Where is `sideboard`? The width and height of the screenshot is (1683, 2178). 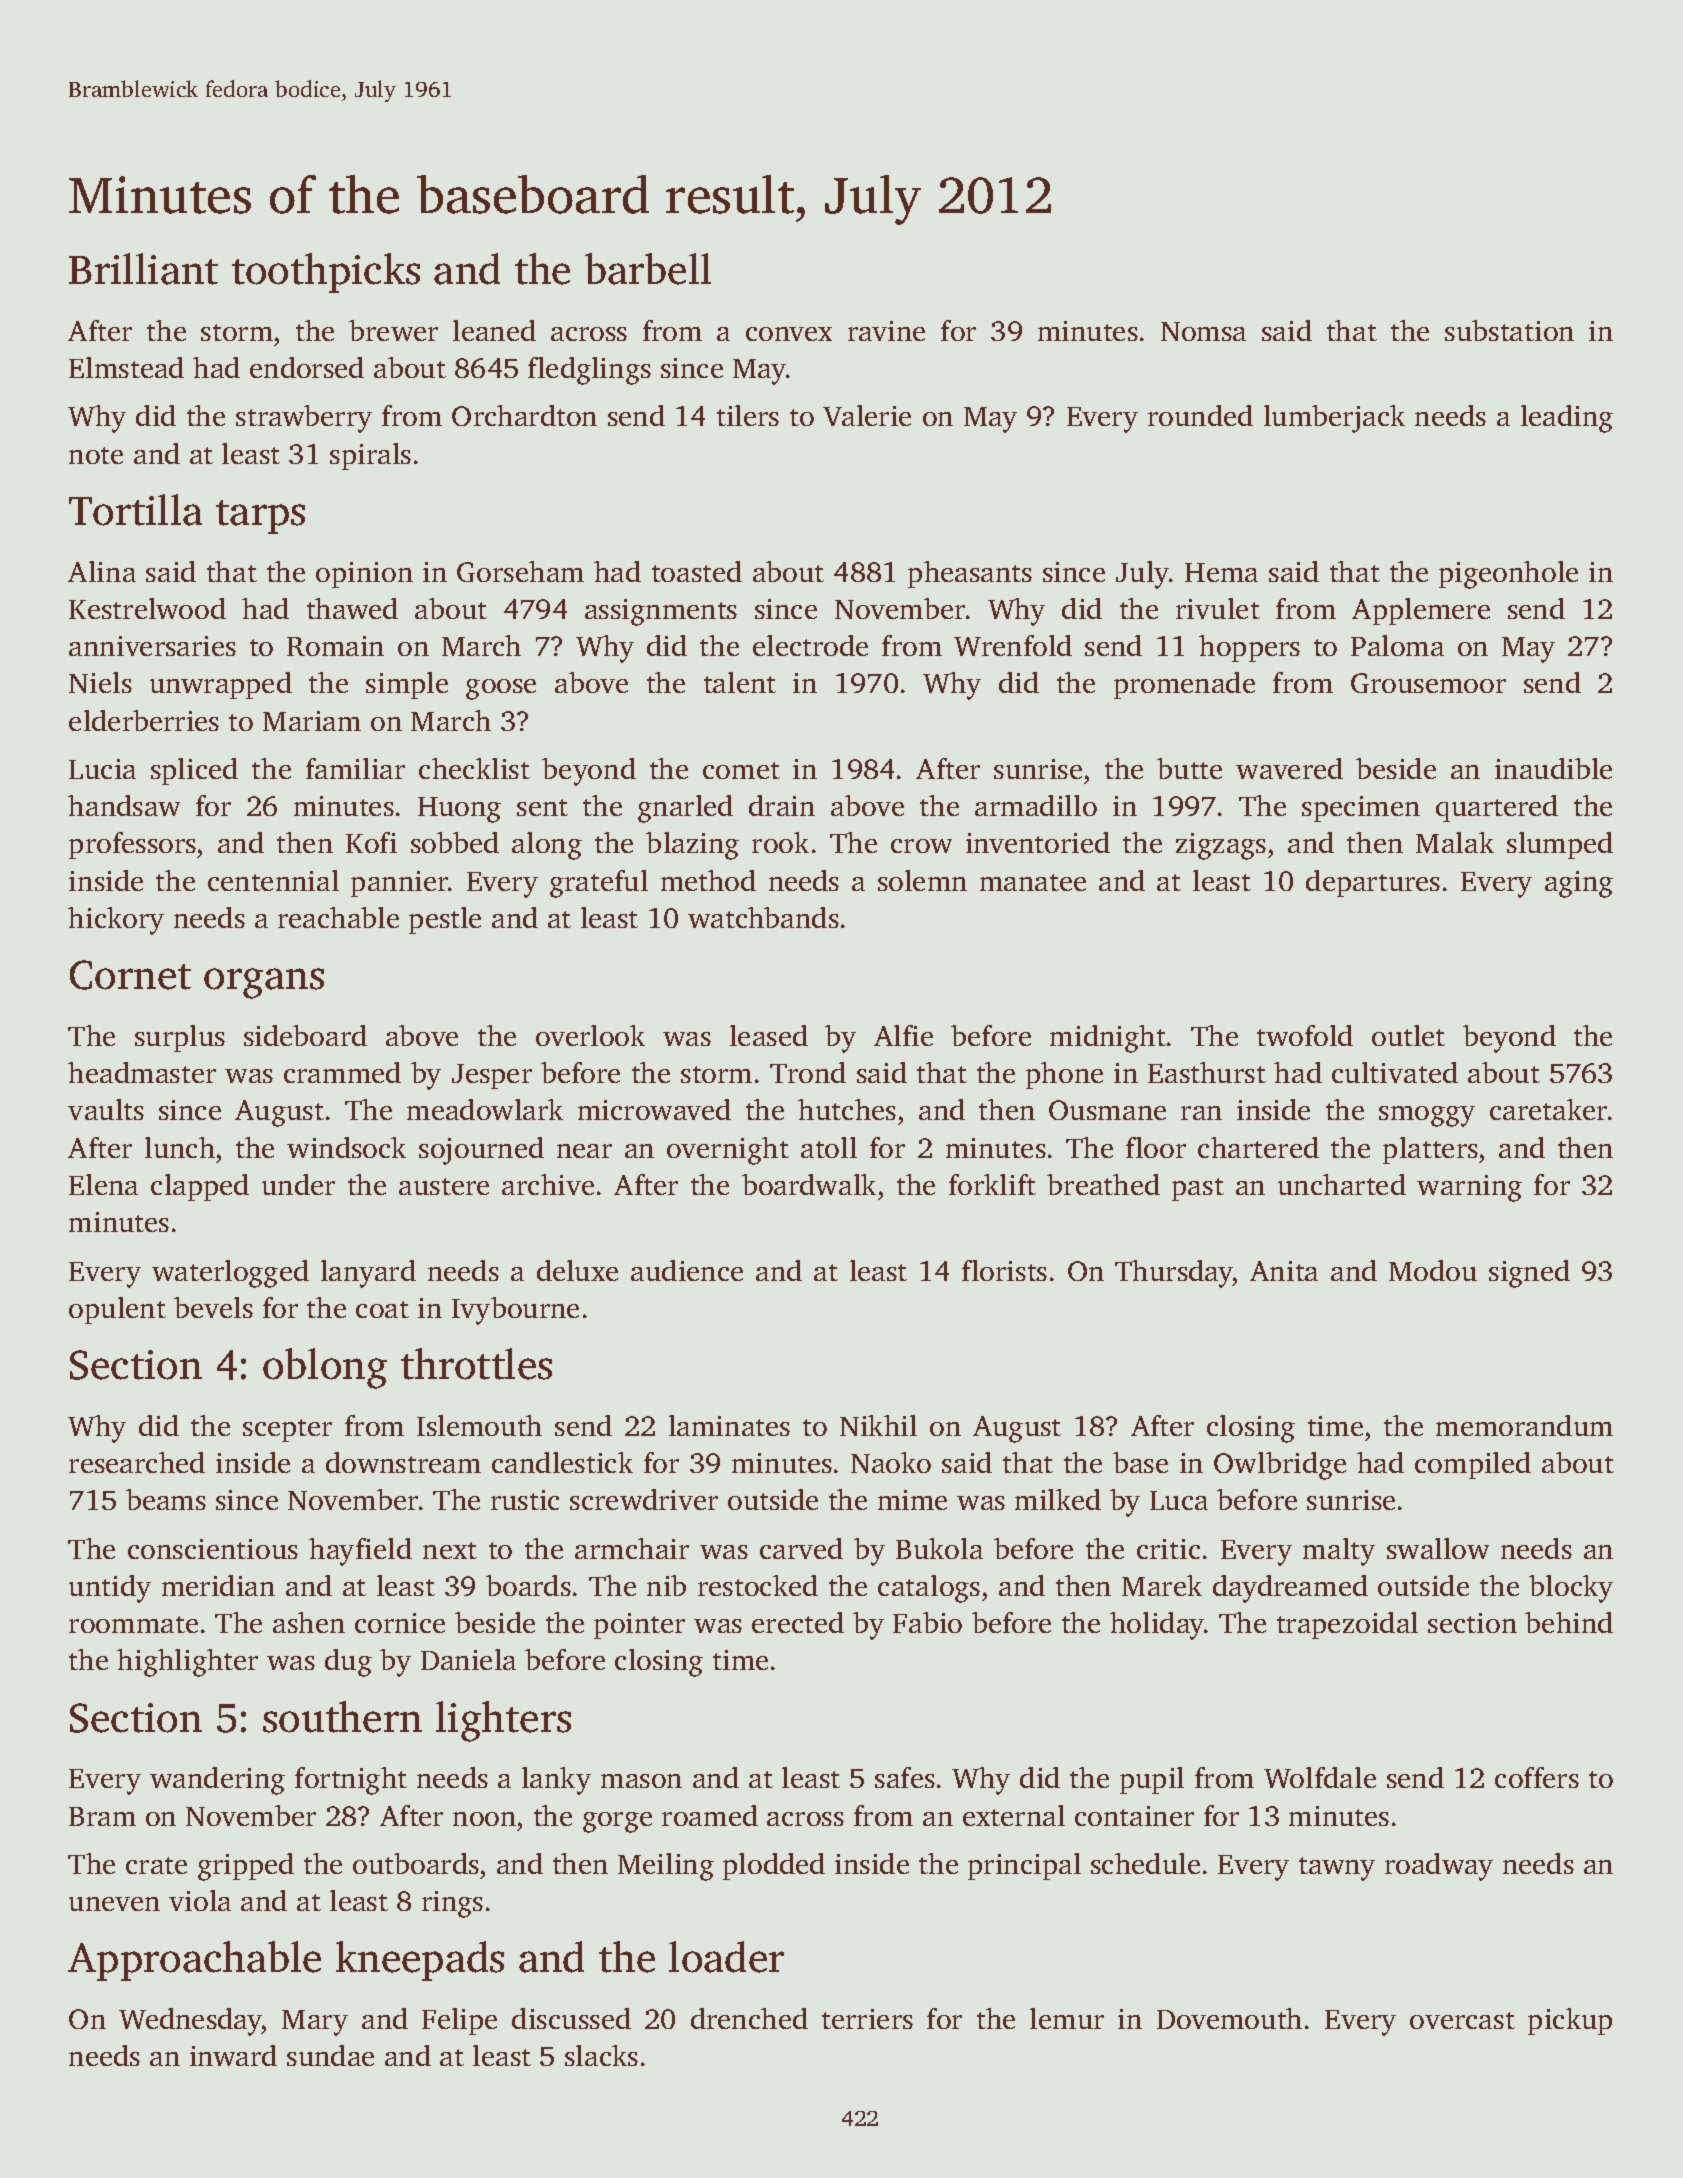
sideboard is located at coordinates (305, 1035).
